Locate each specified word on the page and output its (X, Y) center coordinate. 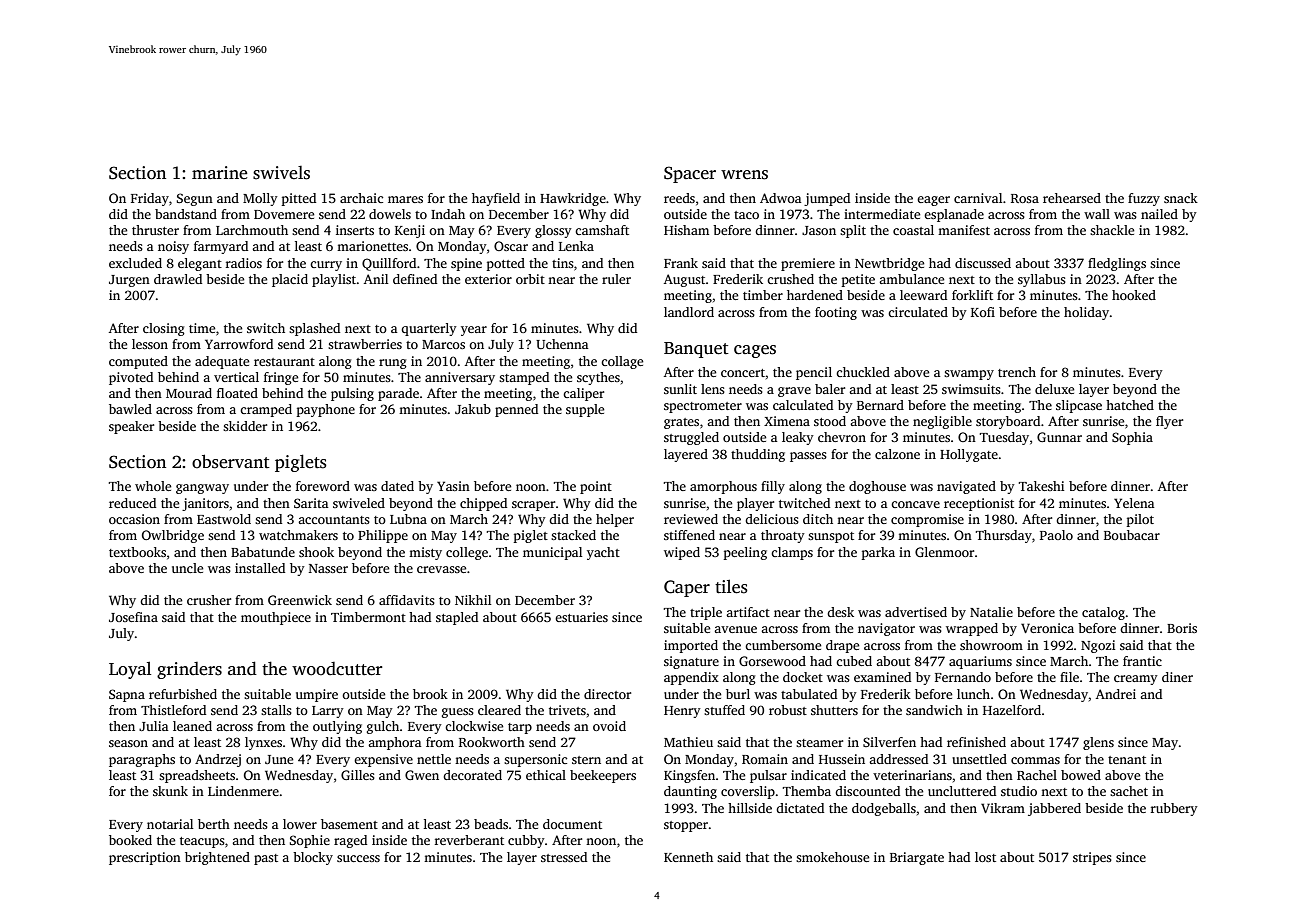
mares (405, 199)
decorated (472, 775)
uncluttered (962, 791)
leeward (923, 295)
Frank (681, 263)
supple (585, 410)
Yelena (1134, 503)
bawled (130, 409)
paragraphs (142, 760)
